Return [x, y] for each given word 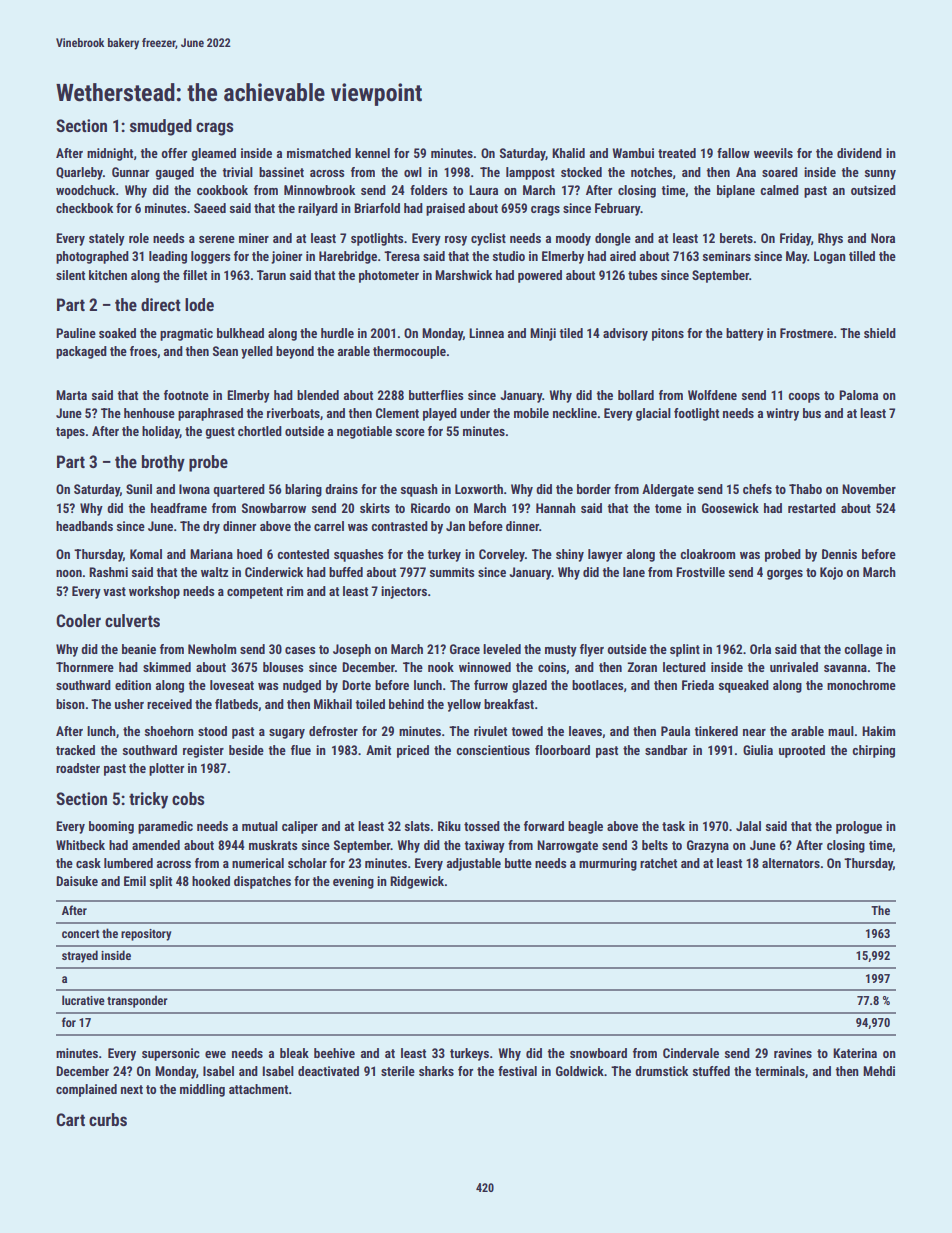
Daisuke [77, 881]
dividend [859, 153]
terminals [780, 1071]
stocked [581, 172]
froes [143, 351]
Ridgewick [417, 882]
